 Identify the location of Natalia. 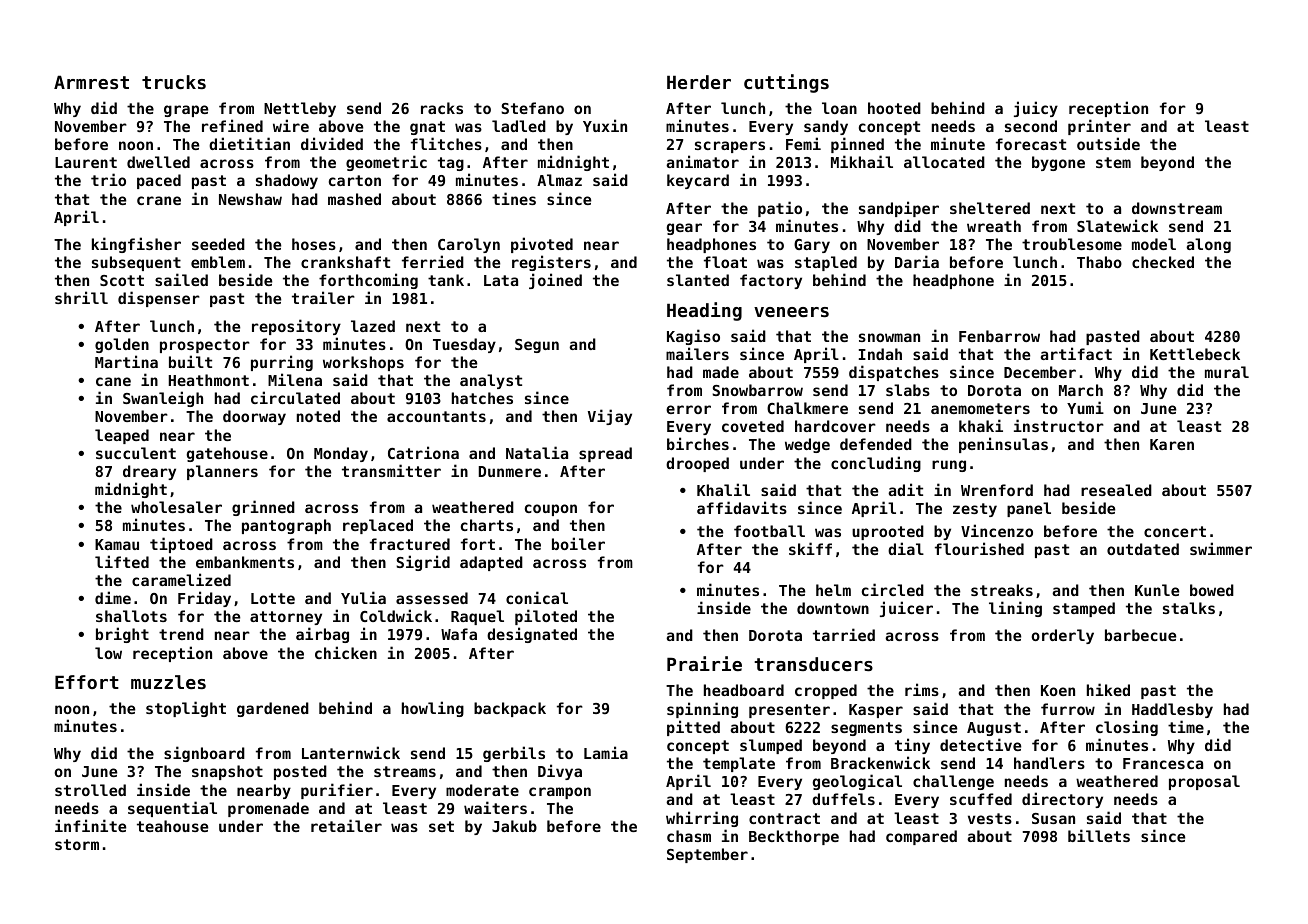
(537, 452).
